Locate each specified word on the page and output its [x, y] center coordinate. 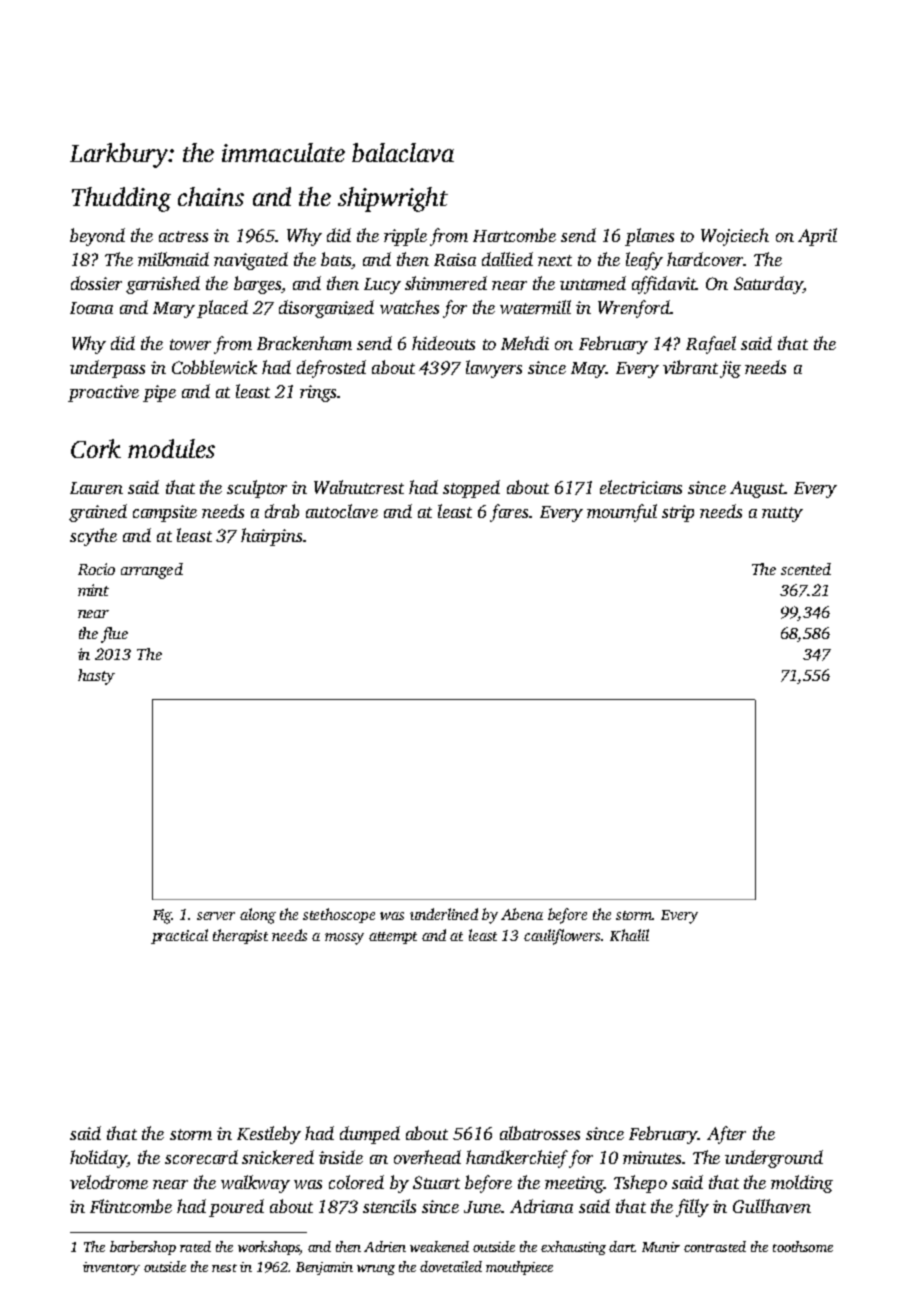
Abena [522, 914]
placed [222, 309]
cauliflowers [563, 937]
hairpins [271, 537]
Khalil [629, 935]
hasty [96, 677]
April [817, 237]
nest [224, 1268]
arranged [152, 571]
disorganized [326, 309]
